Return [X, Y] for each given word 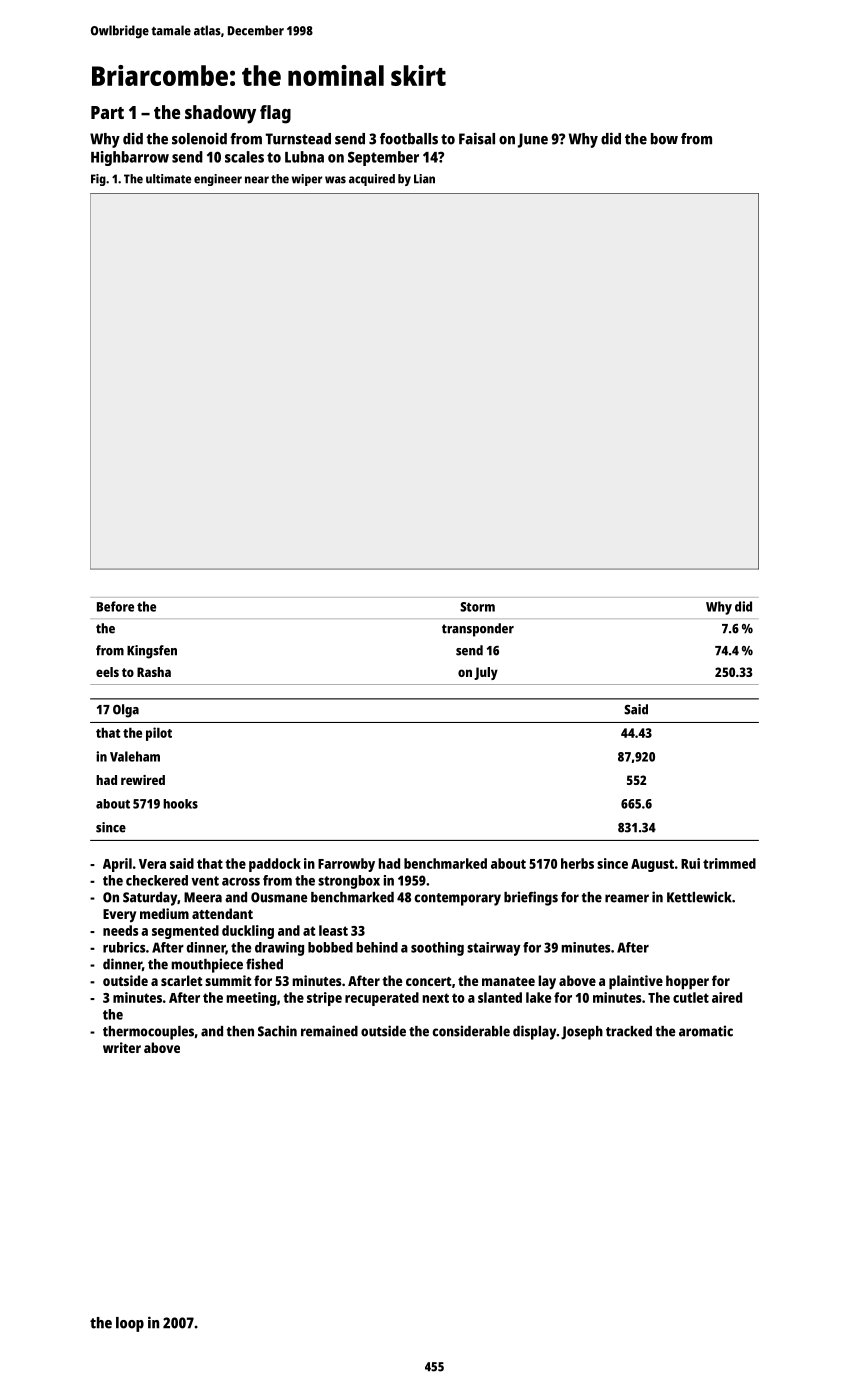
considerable [471, 1031]
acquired [372, 180]
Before [115, 606]
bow [664, 139]
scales [244, 157]
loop [130, 1324]
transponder [478, 630]
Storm [477, 607]
